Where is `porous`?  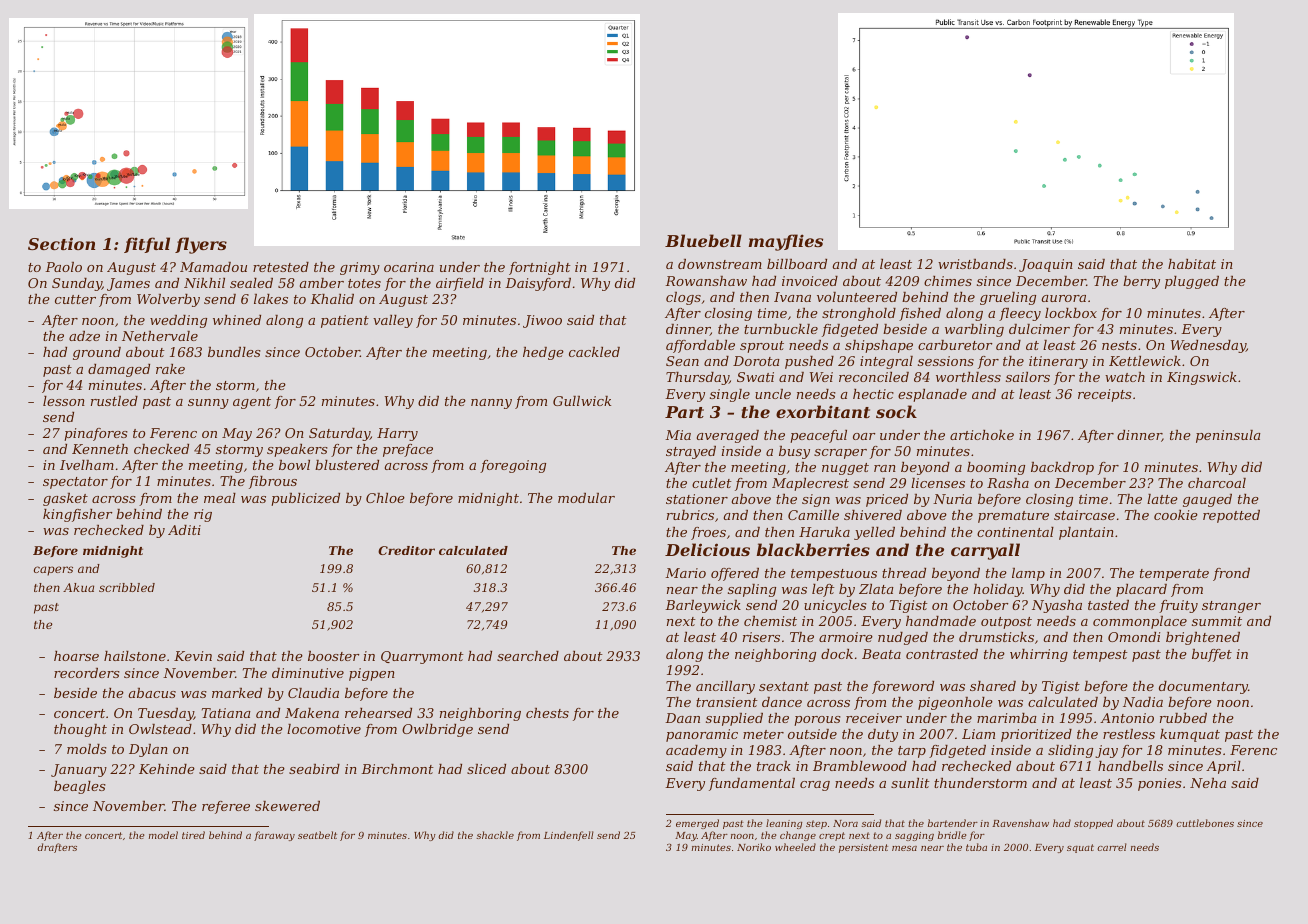 porous is located at coordinates (817, 721).
